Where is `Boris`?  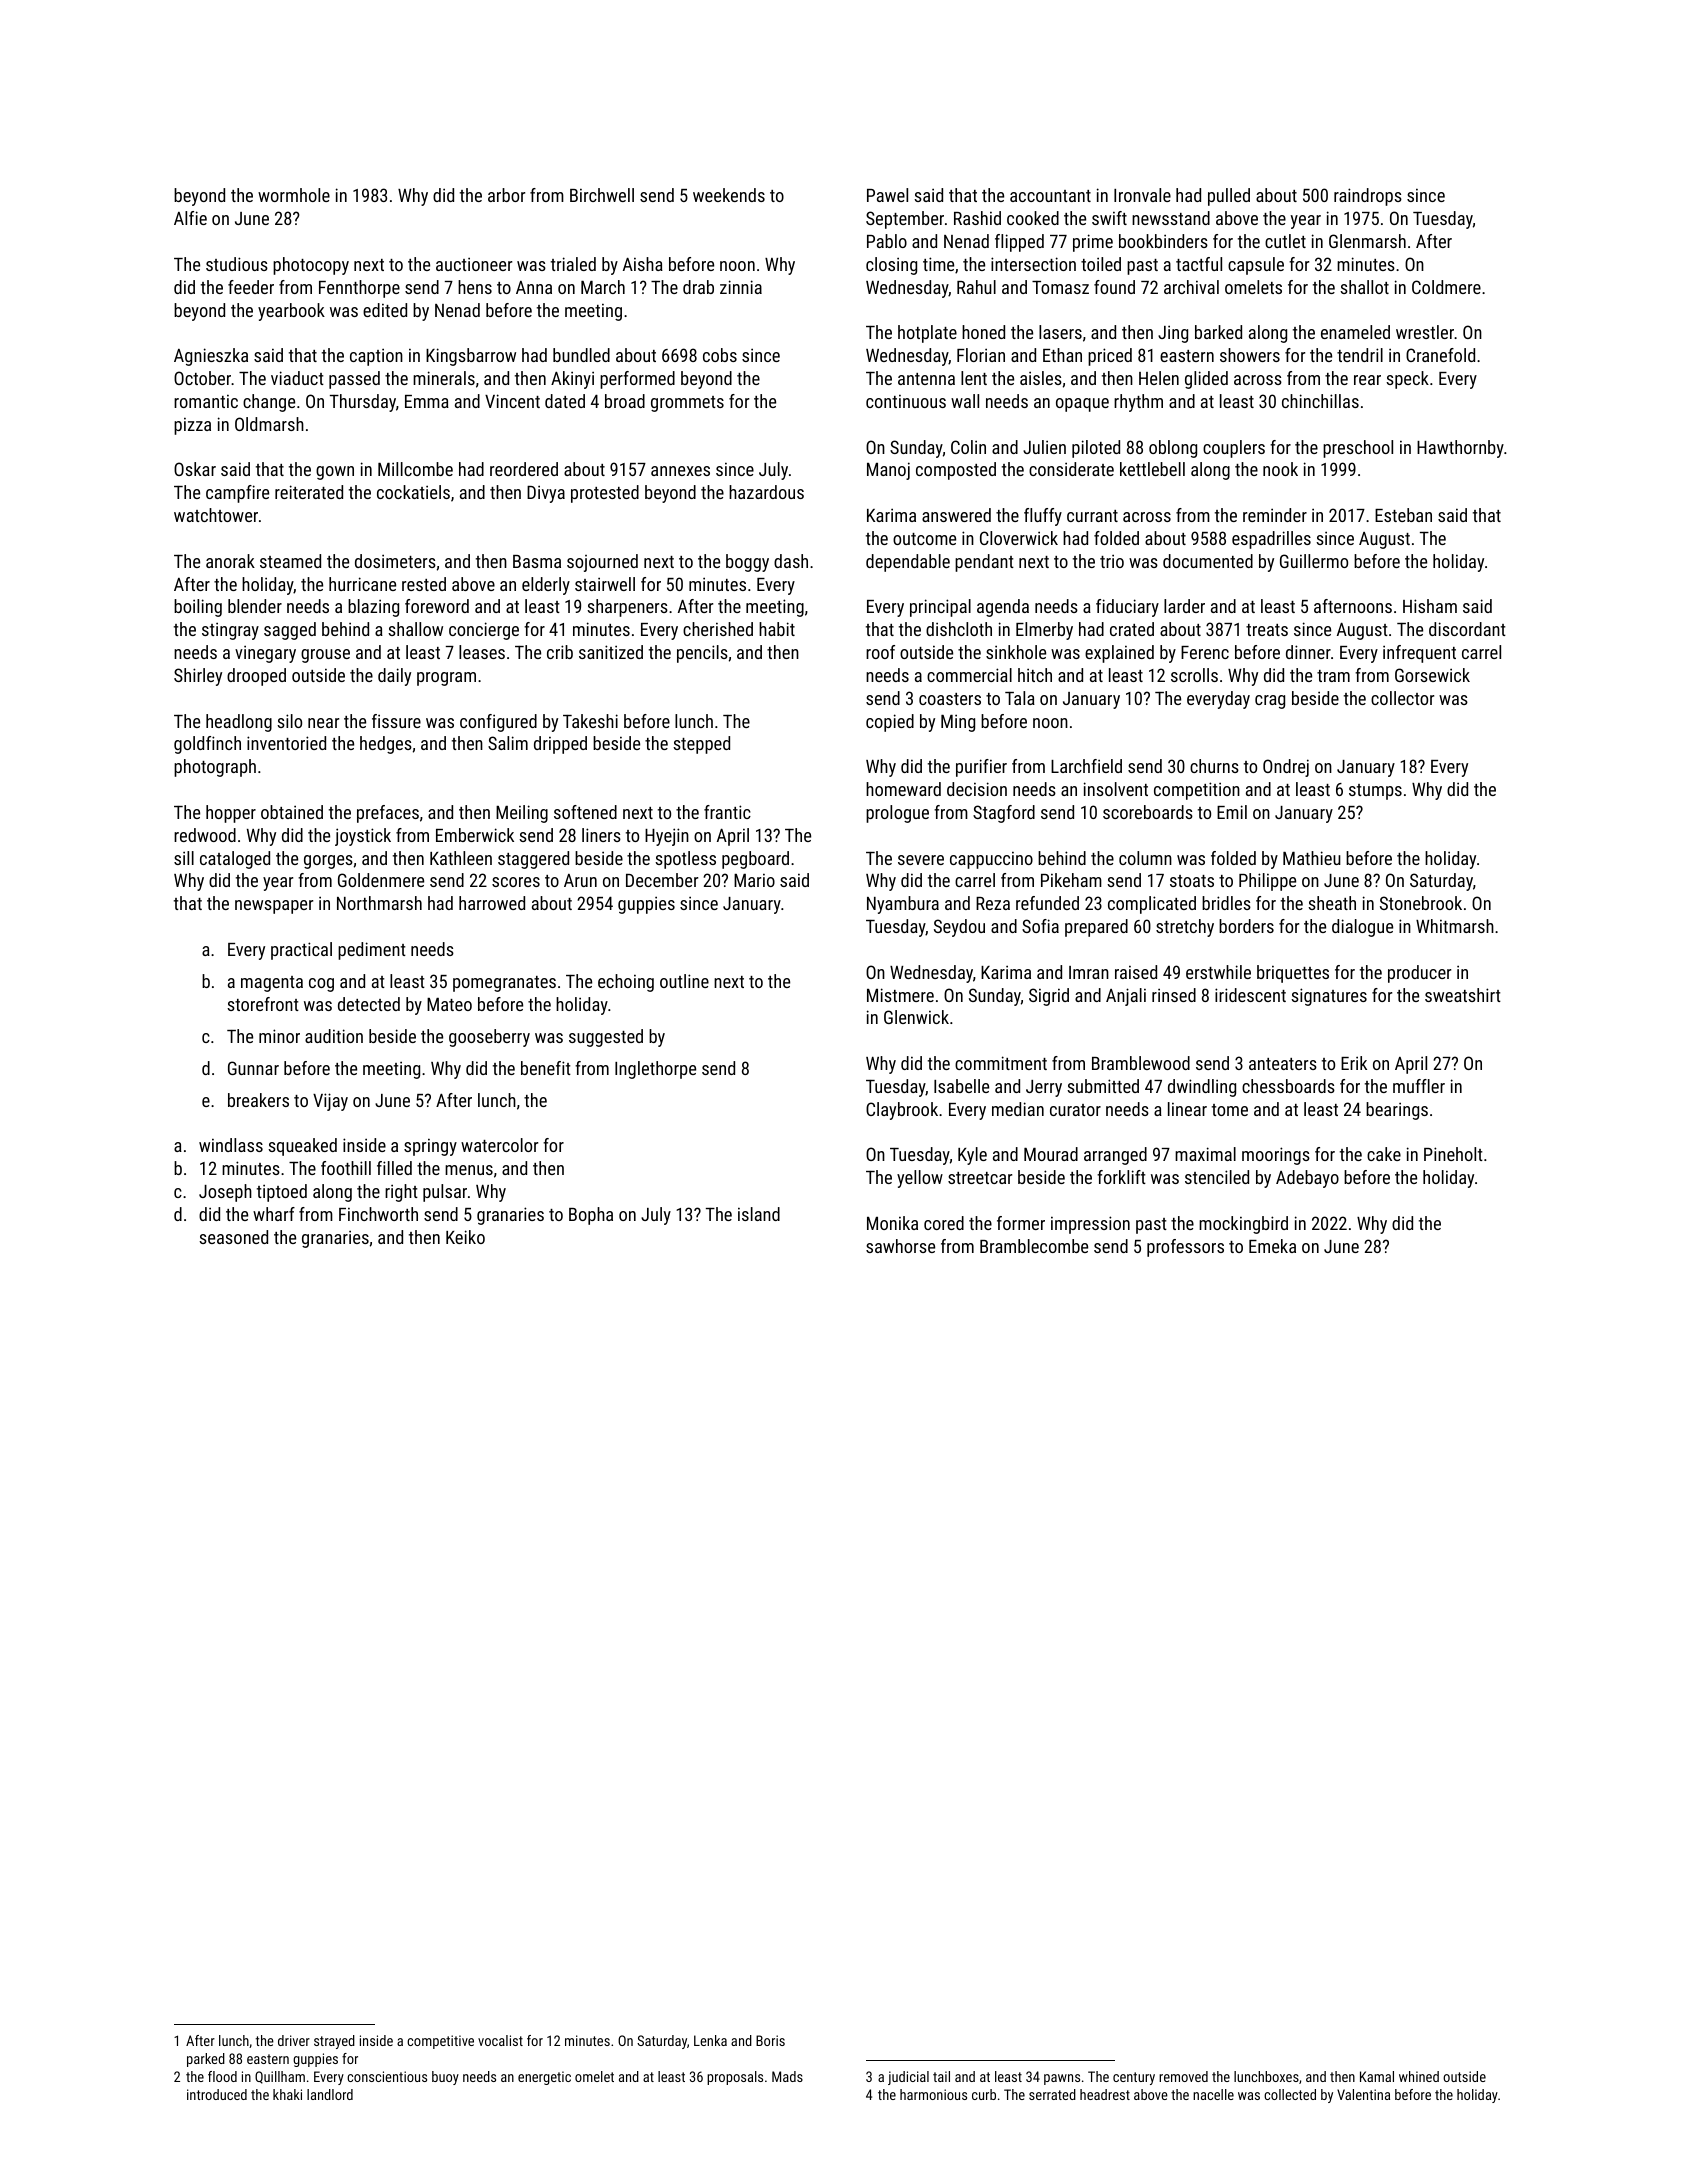 Boris is located at coordinates (770, 2040).
